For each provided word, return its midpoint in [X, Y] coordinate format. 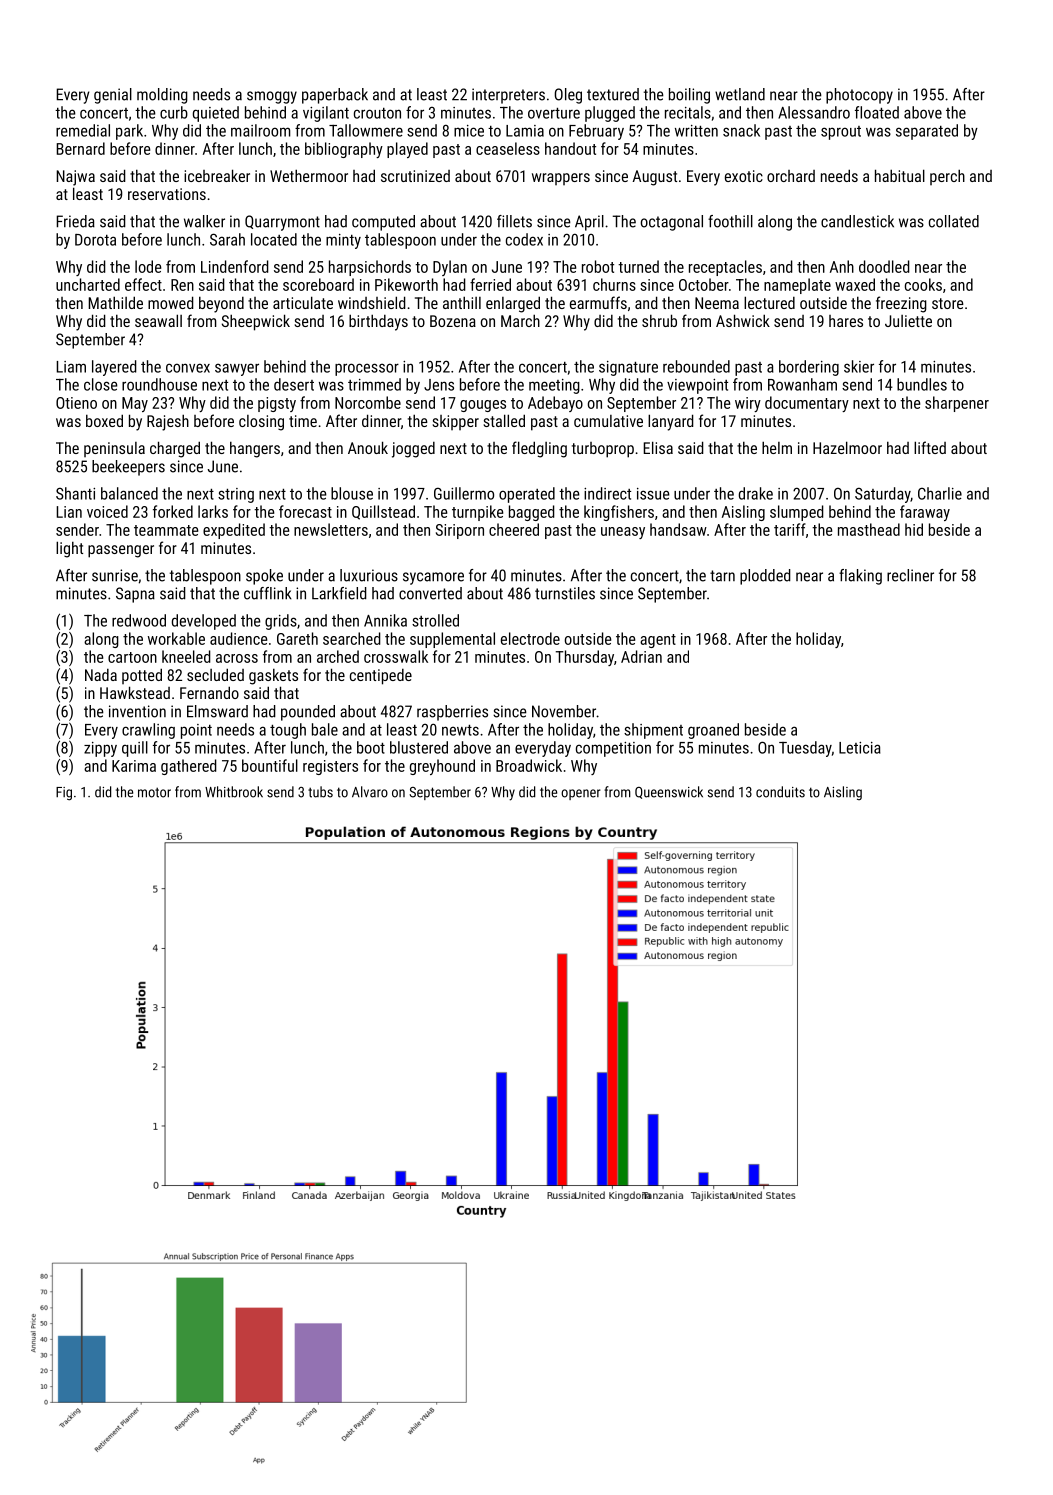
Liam [71, 367]
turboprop [603, 450]
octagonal [672, 223]
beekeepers [128, 468]
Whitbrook [234, 792]
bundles [922, 384]
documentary [807, 404]
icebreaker [217, 175]
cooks [923, 284]
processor [367, 369]
